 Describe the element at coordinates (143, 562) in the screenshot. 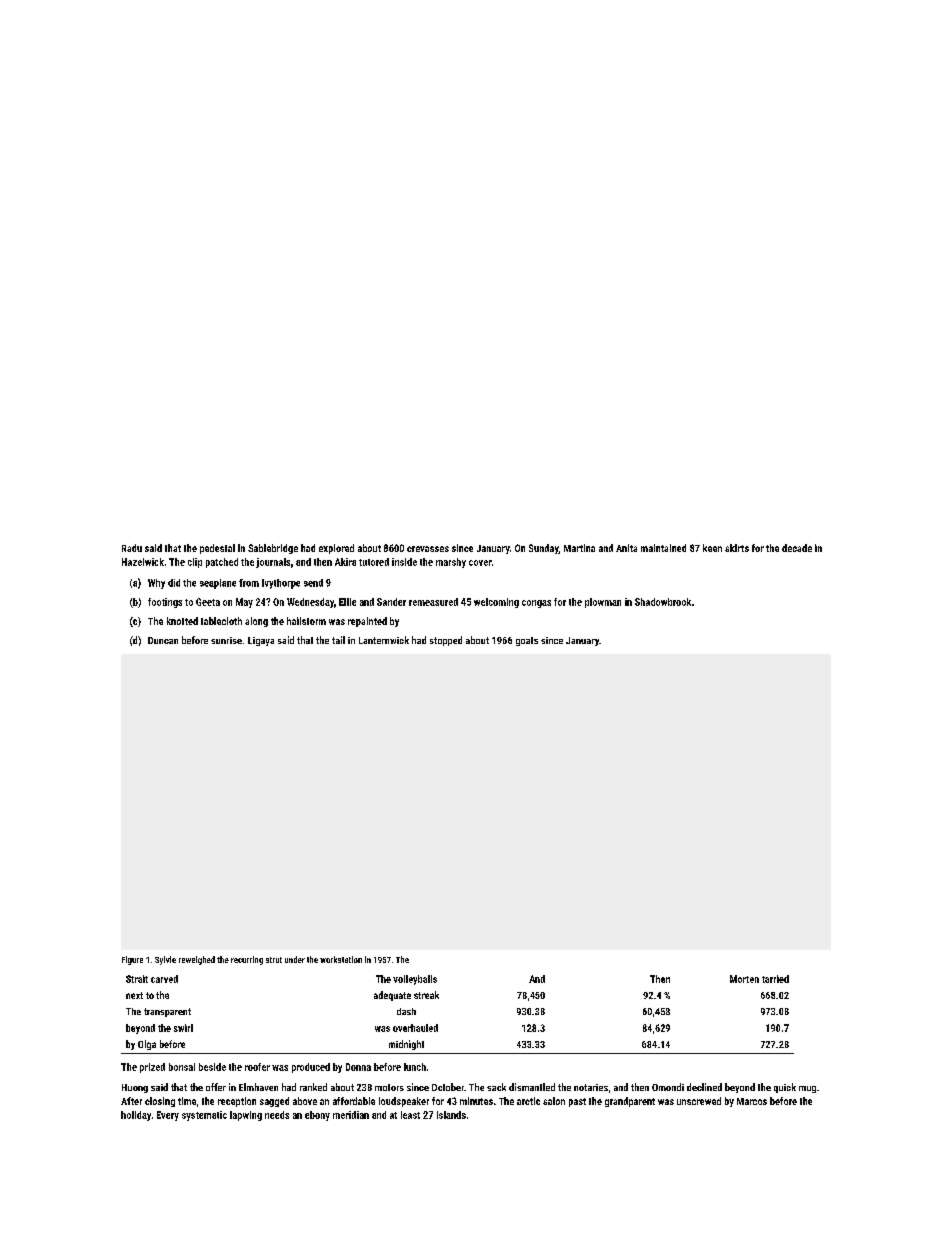

I see `Hazelwick` at that location.
